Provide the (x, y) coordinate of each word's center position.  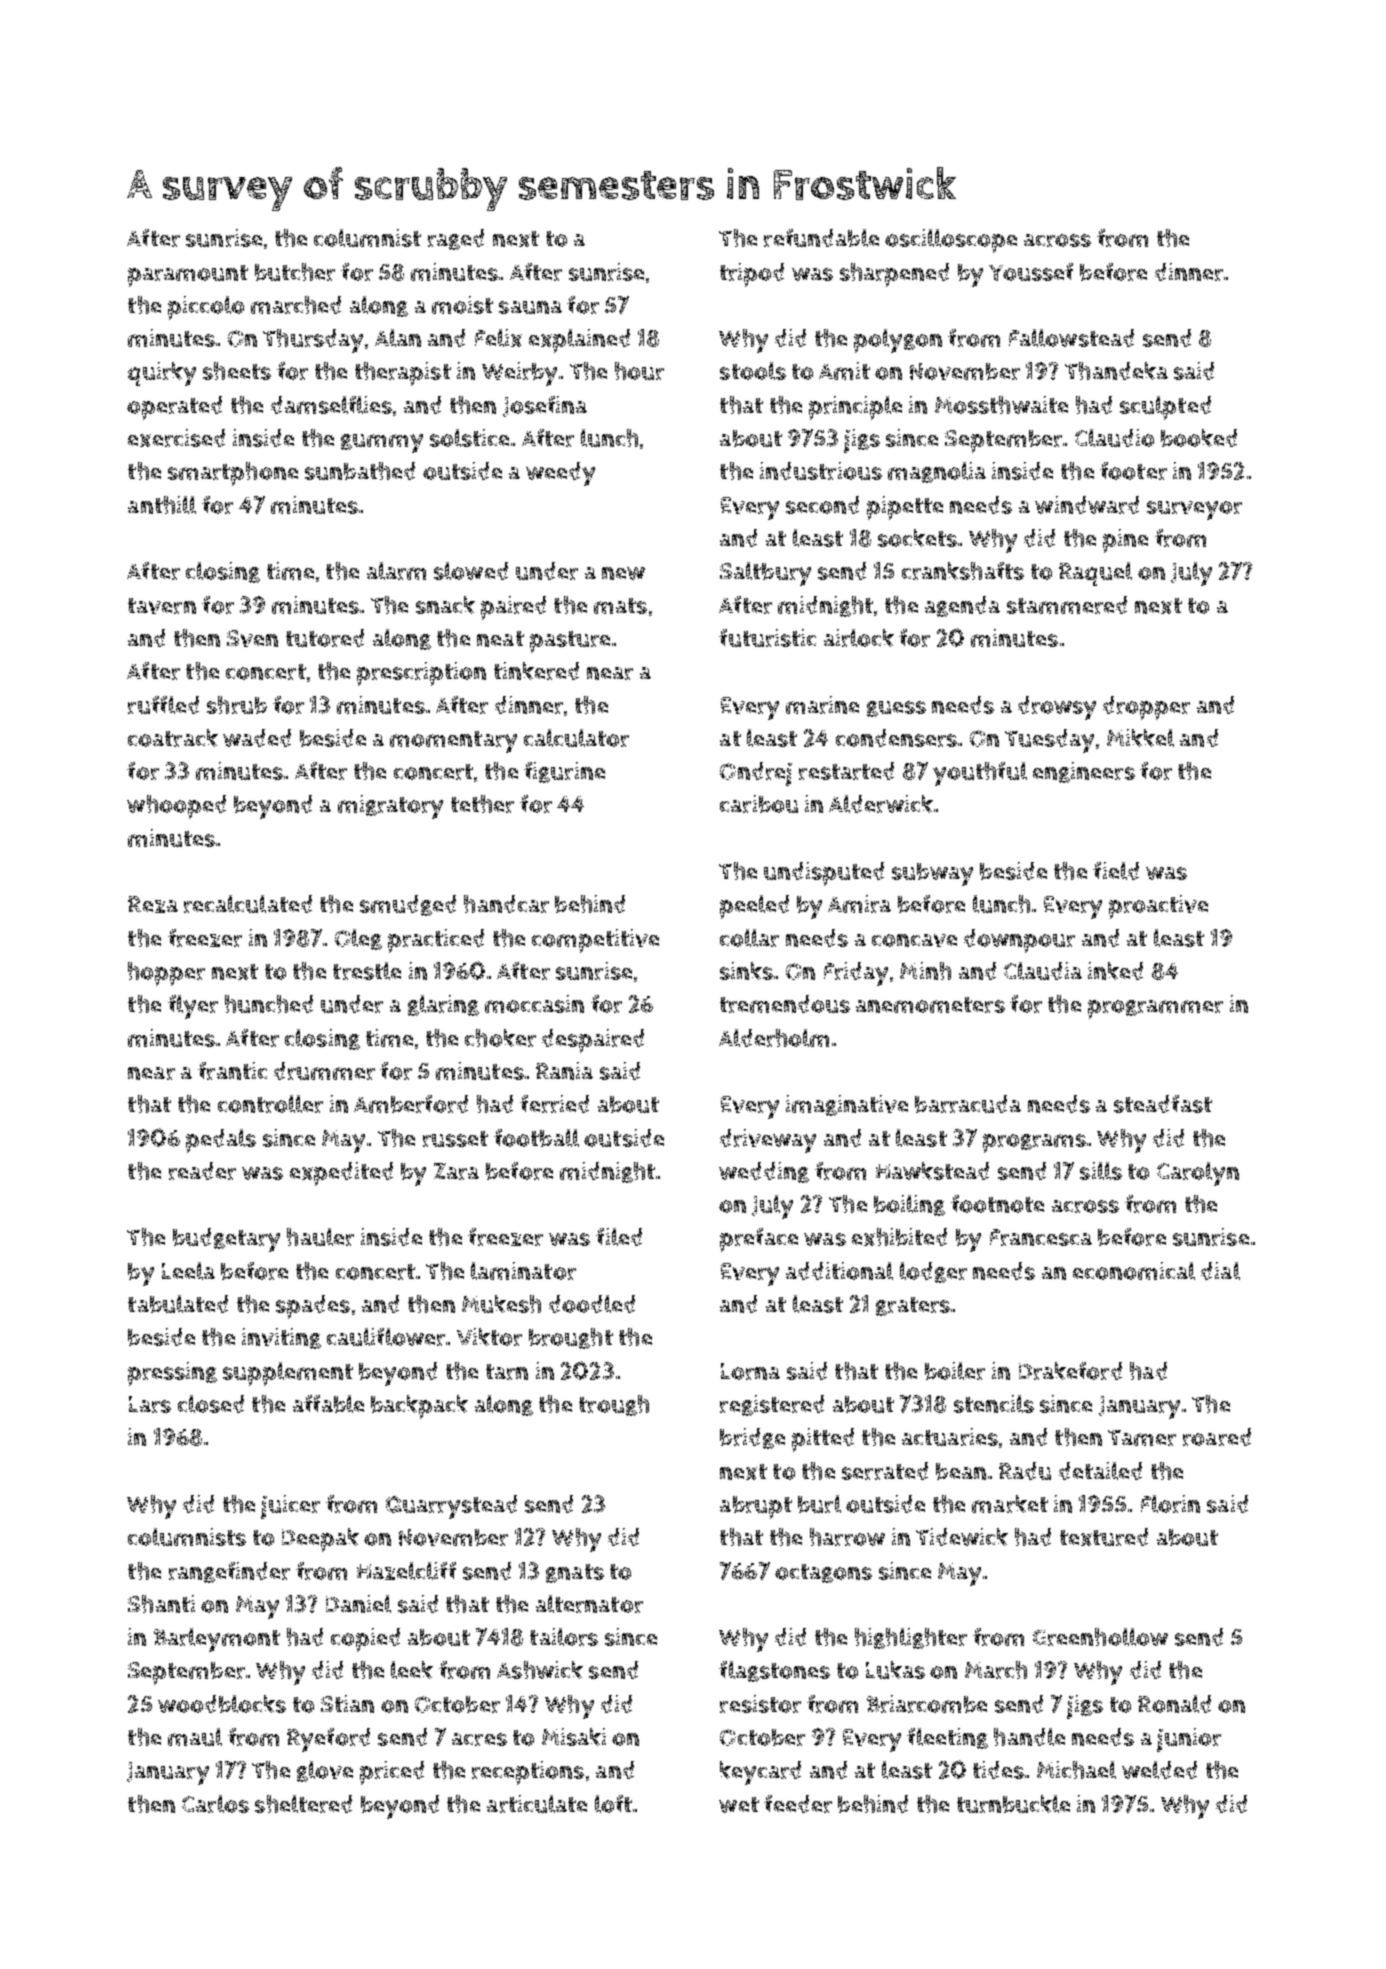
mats (620, 606)
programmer (1155, 1009)
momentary (453, 742)
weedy (560, 474)
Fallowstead (1071, 338)
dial (1220, 1271)
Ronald (1174, 1704)
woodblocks (222, 1704)
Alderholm (774, 1038)
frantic (232, 1071)
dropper (1146, 708)
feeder (798, 1804)
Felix (498, 338)
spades (313, 1307)
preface (759, 1240)
